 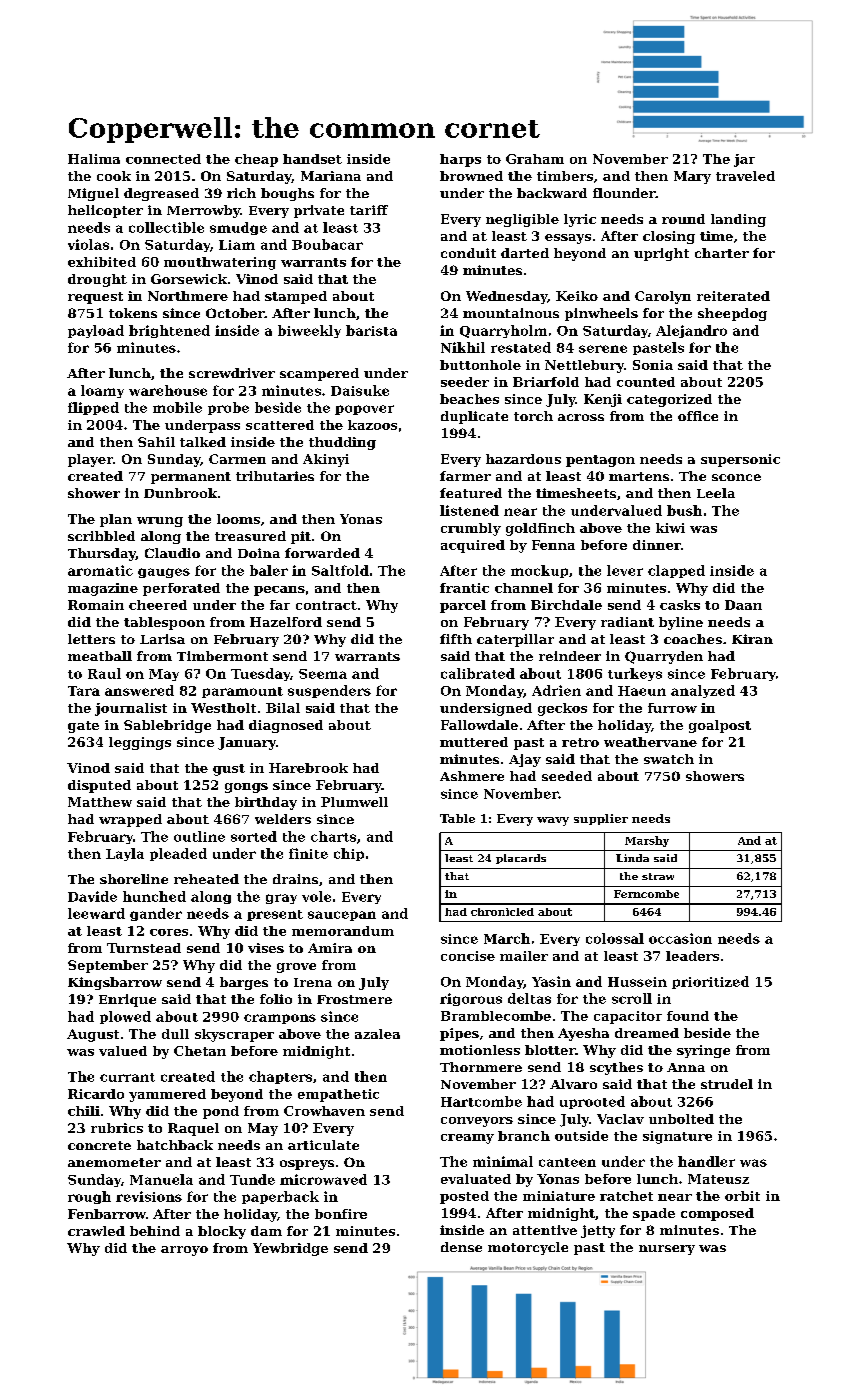 What do you see at coordinates (669, 237) in the image?
I see `closing` at bounding box center [669, 237].
